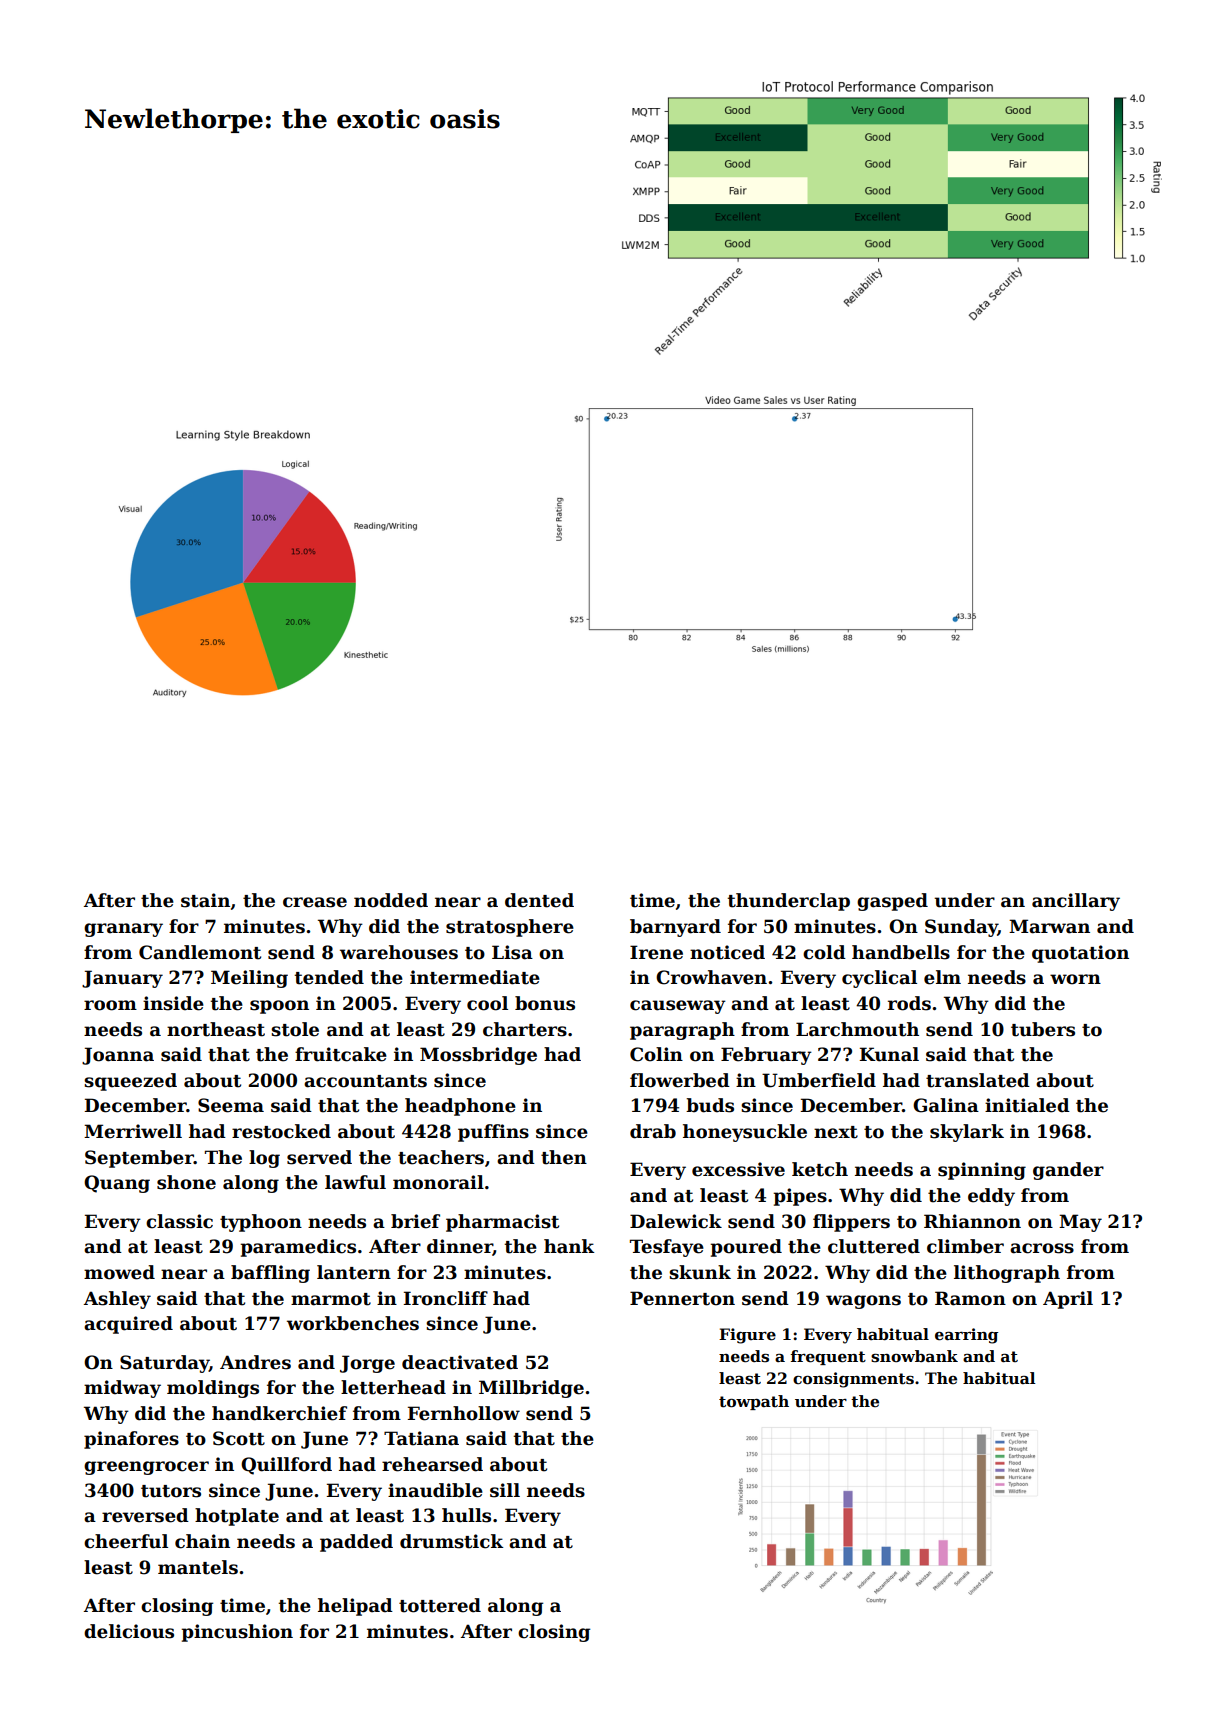 This screenshot has width=1228, height=1736. Describe the element at coordinates (539, 900) in the screenshot. I see `dented` at that location.
